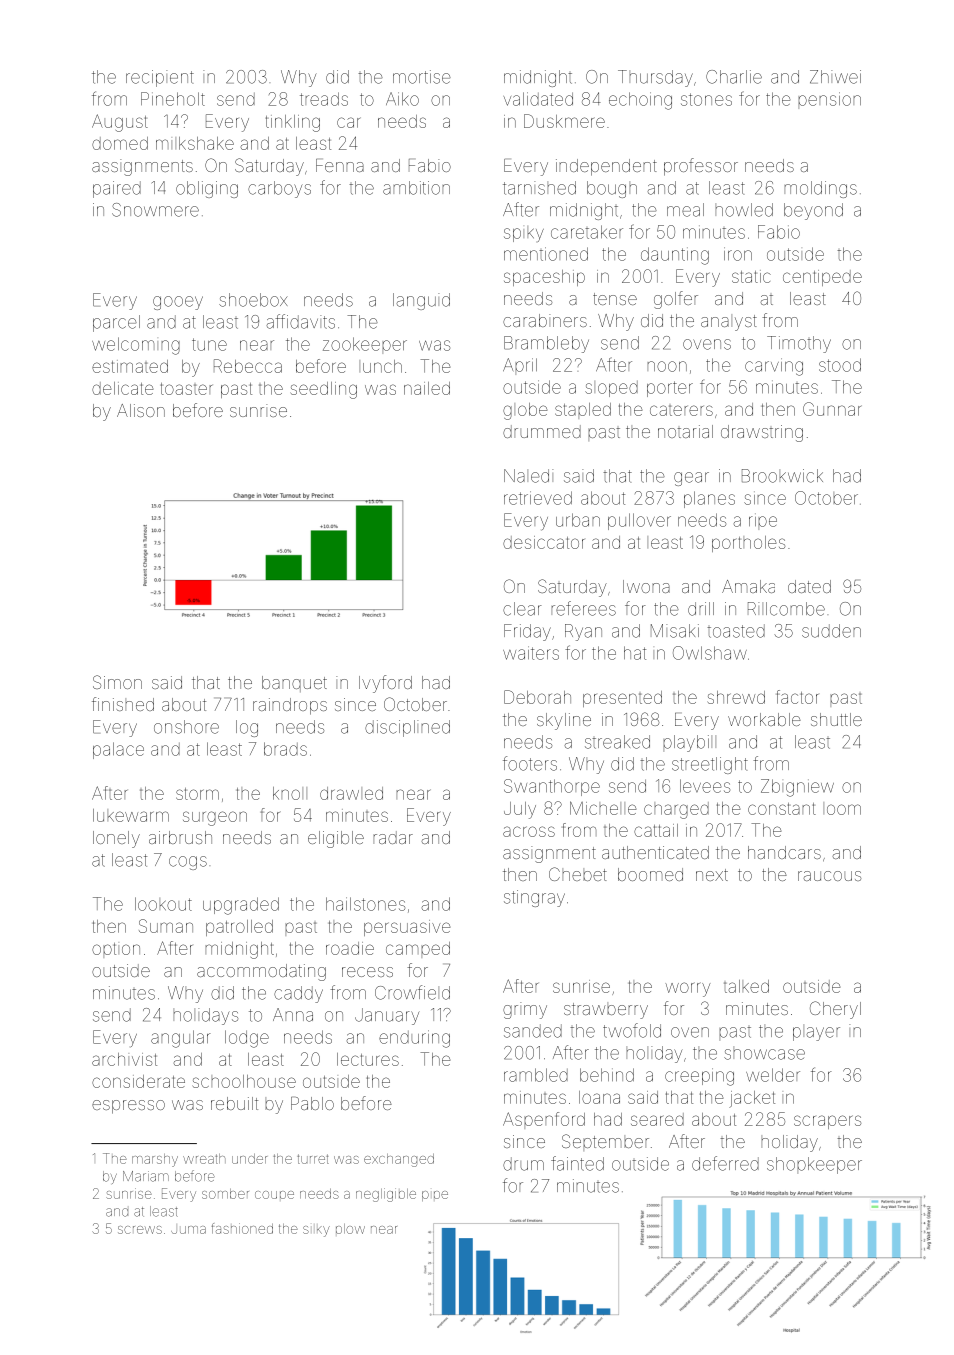 This screenshot has width=954, height=1355. What do you see at coordinates (407, 928) in the screenshot?
I see `persuasive` at bounding box center [407, 928].
